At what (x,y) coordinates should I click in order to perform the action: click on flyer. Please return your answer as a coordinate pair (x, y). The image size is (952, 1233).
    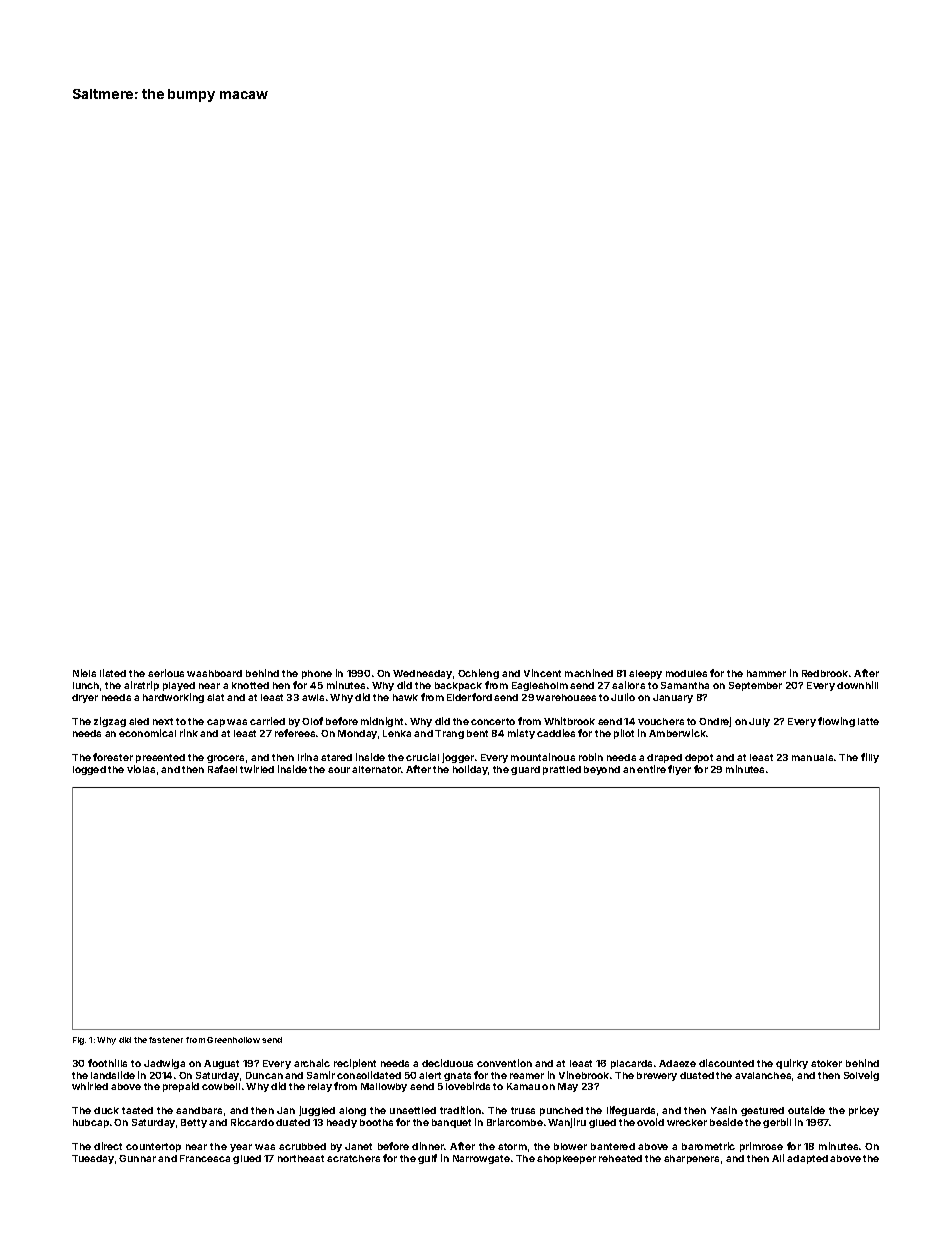
    Looking at the image, I should click on (679, 770).
